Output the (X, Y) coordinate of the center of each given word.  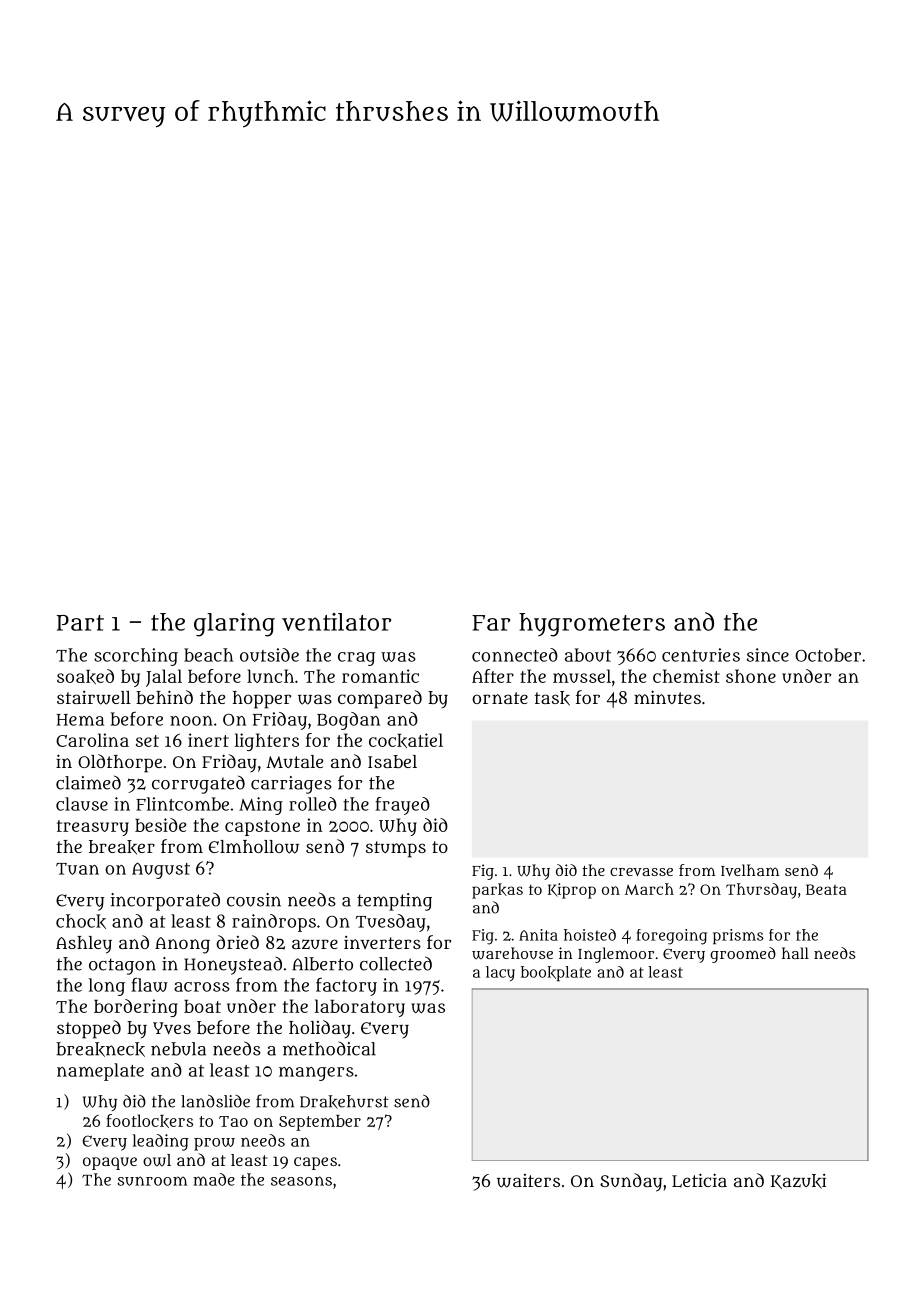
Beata (826, 889)
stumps (396, 849)
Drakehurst (344, 1102)
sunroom (152, 1181)
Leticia (699, 1180)
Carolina (92, 740)
